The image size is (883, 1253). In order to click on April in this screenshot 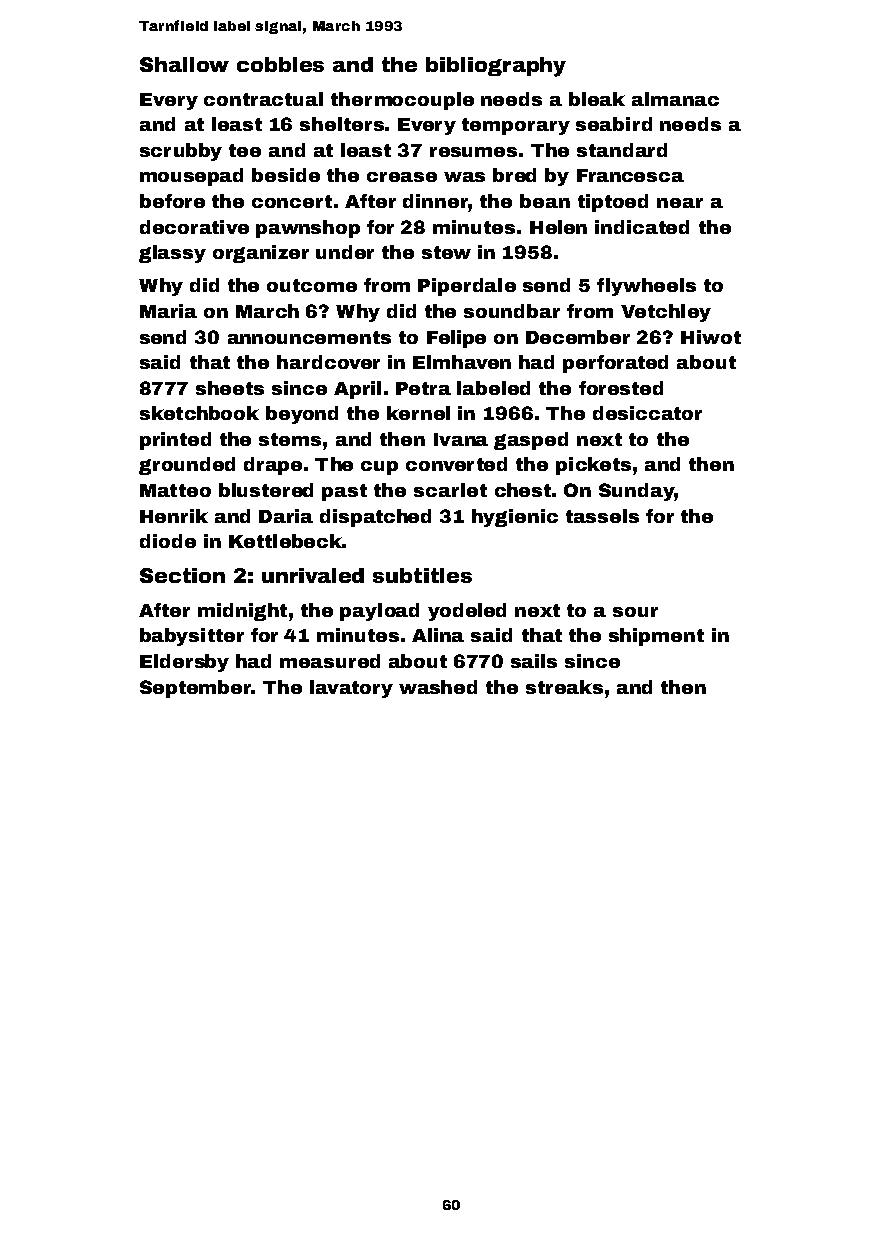, I will do `click(357, 390)`.
